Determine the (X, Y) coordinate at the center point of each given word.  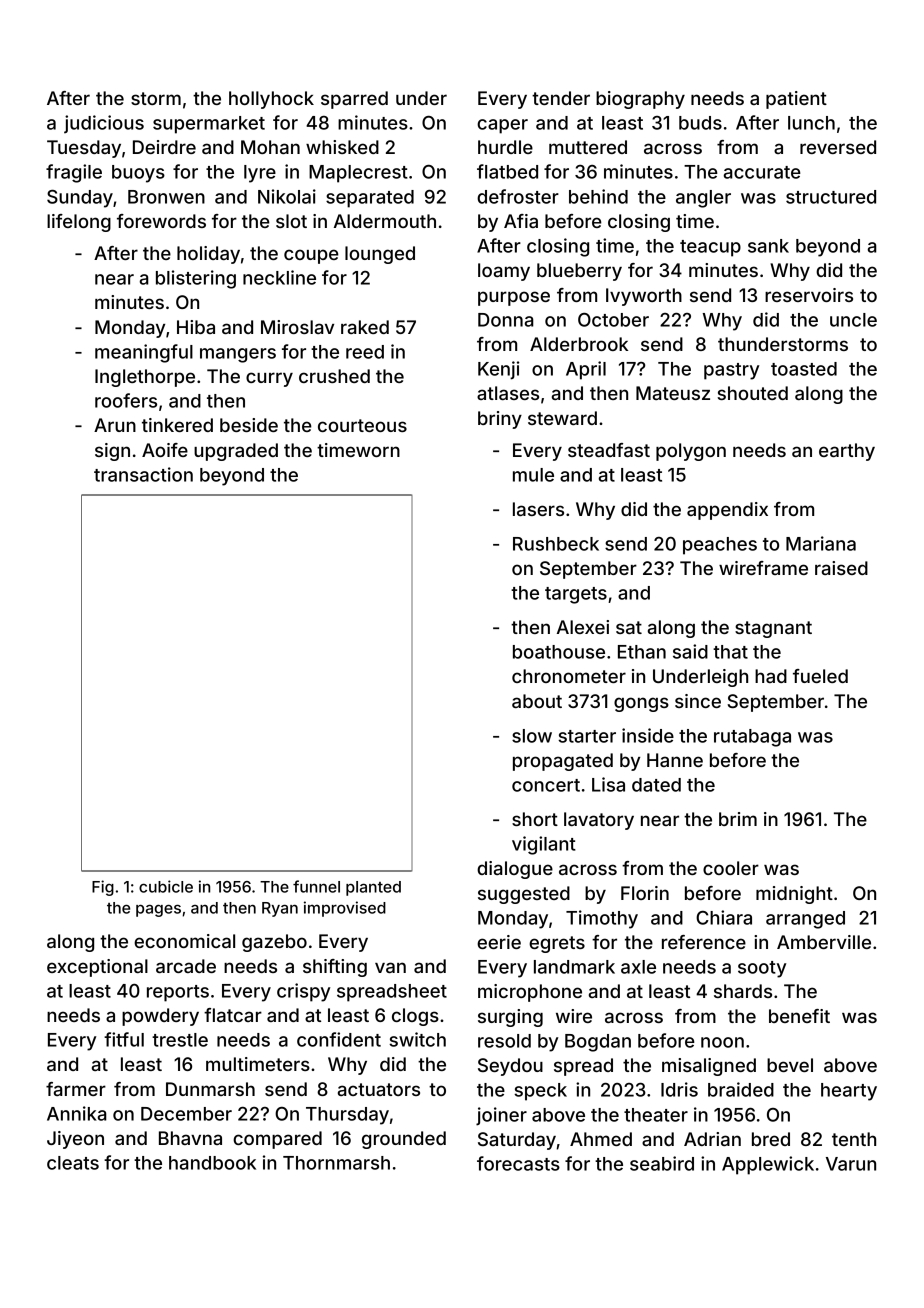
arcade (186, 966)
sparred (354, 100)
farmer (76, 1089)
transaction (143, 474)
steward (562, 418)
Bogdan (598, 1043)
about (537, 701)
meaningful (144, 353)
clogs (415, 1017)
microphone (530, 993)
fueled (820, 676)
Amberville (824, 942)
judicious (104, 124)
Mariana (821, 543)
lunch (811, 123)
